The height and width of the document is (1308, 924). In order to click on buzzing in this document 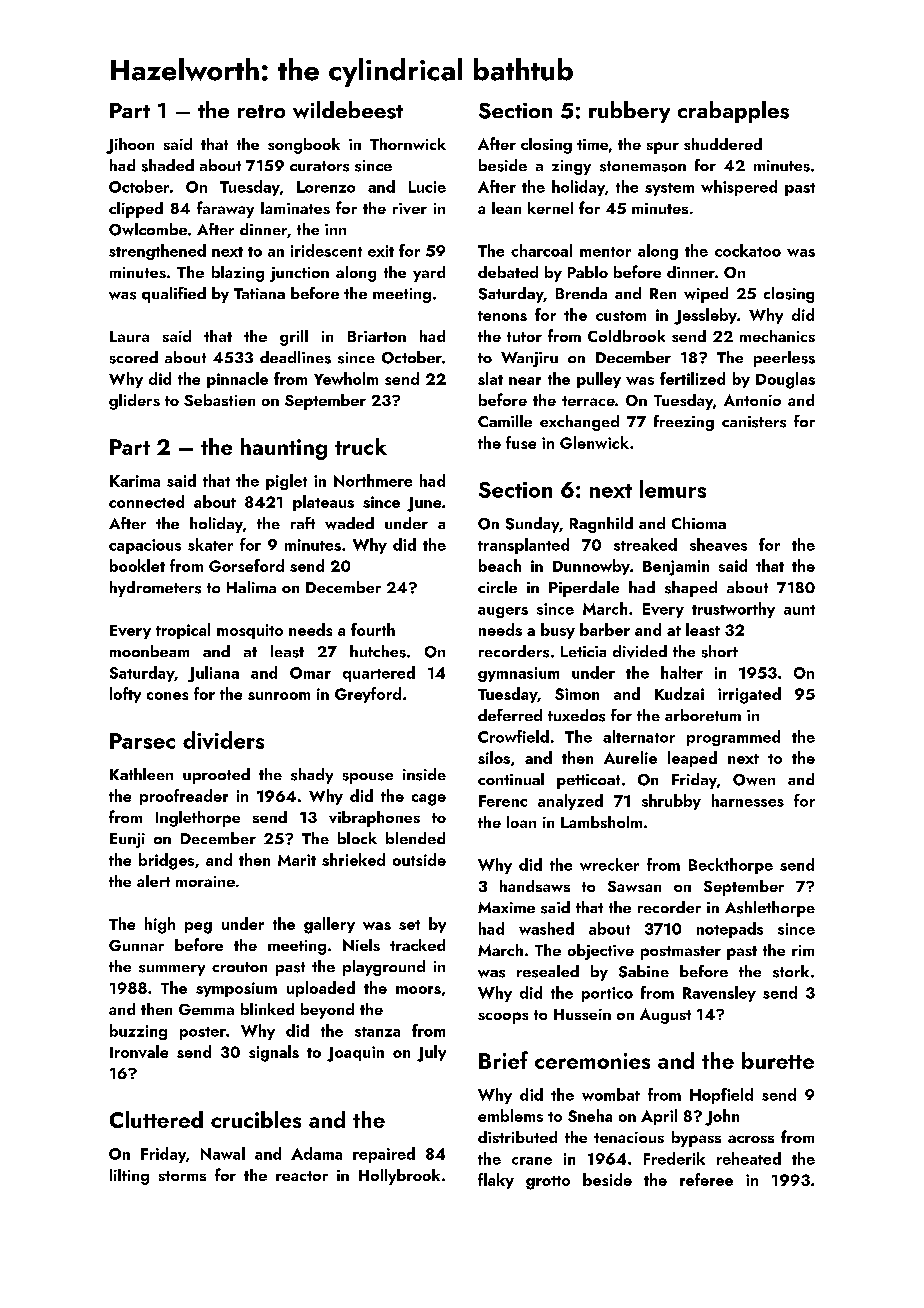, I will do `click(138, 1032)`.
